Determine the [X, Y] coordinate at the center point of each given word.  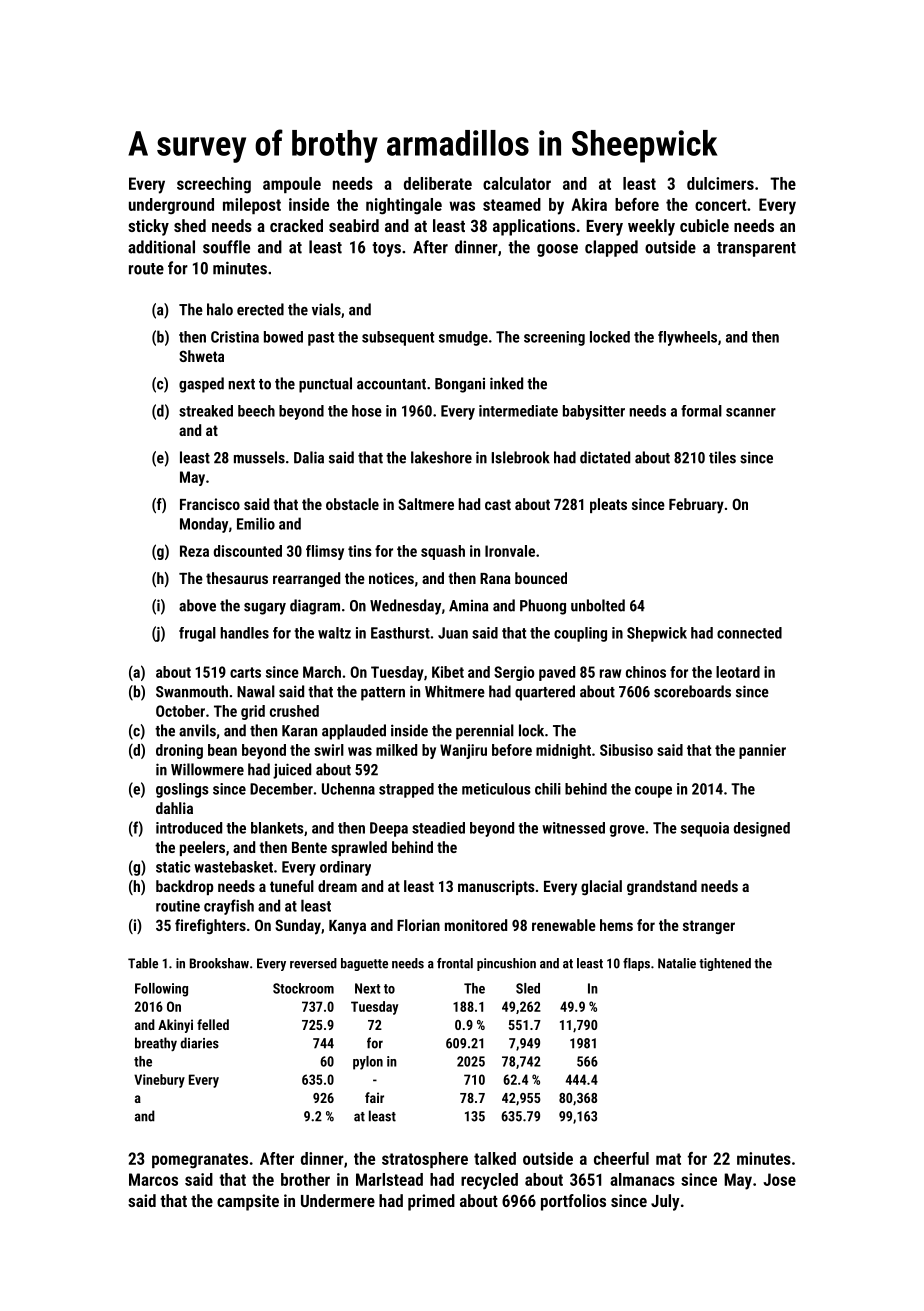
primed [431, 1202]
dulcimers [720, 183]
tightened [725, 964]
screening [554, 338]
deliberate [438, 183]
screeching [214, 185]
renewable [564, 925]
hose [367, 411]
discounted [248, 551]
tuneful [292, 886]
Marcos [153, 1179]
